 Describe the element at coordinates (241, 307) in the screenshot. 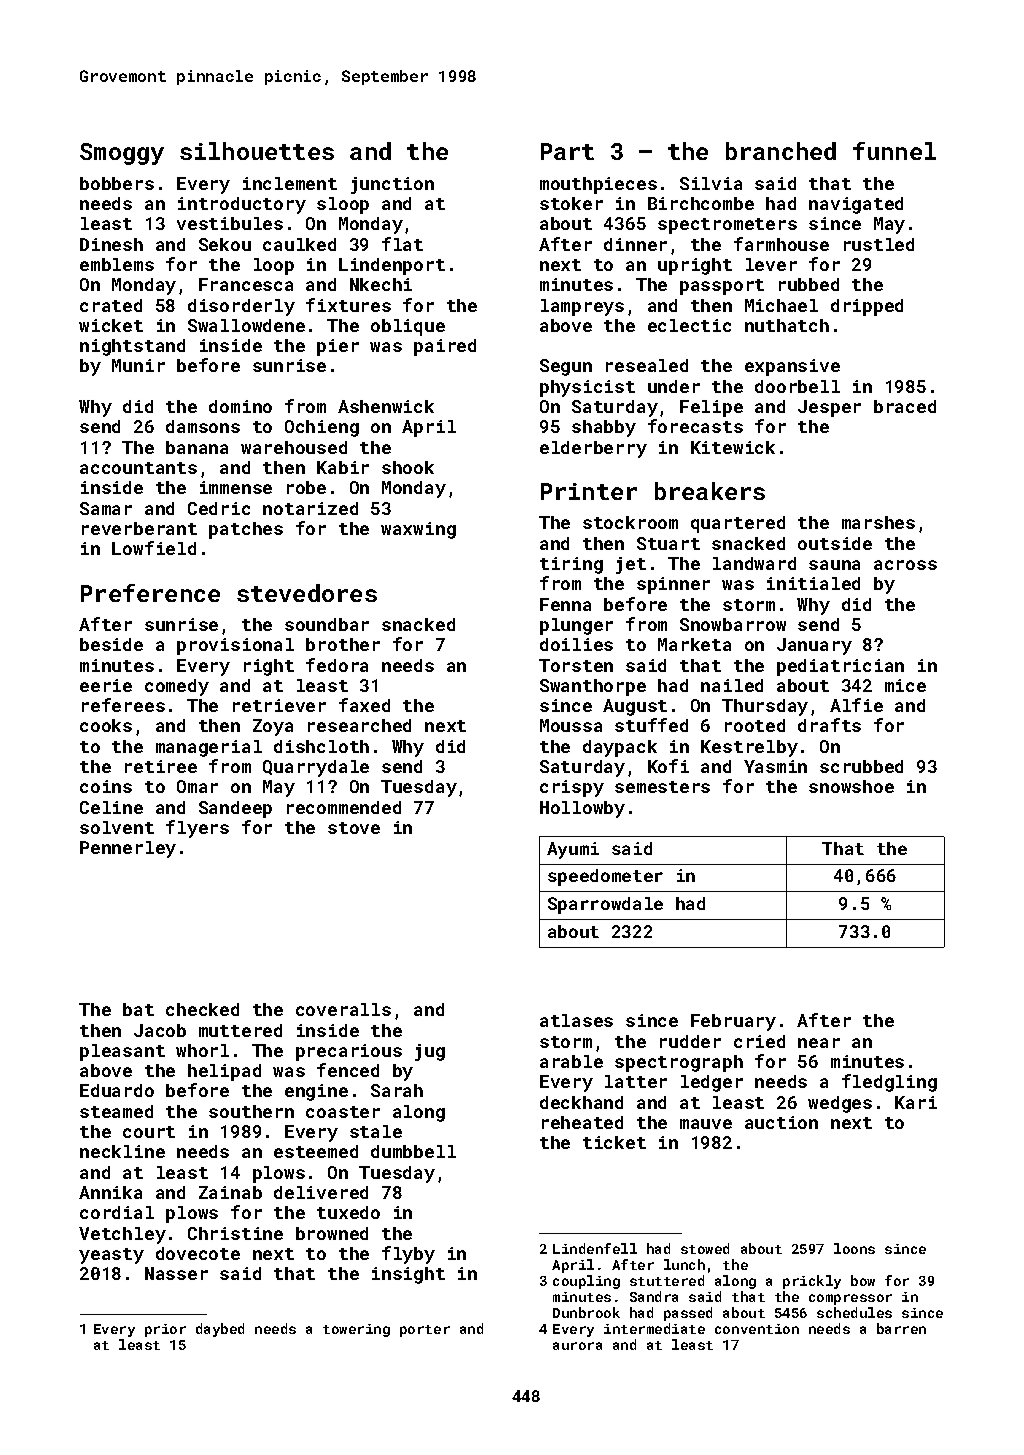

I see `disorderly` at that location.
